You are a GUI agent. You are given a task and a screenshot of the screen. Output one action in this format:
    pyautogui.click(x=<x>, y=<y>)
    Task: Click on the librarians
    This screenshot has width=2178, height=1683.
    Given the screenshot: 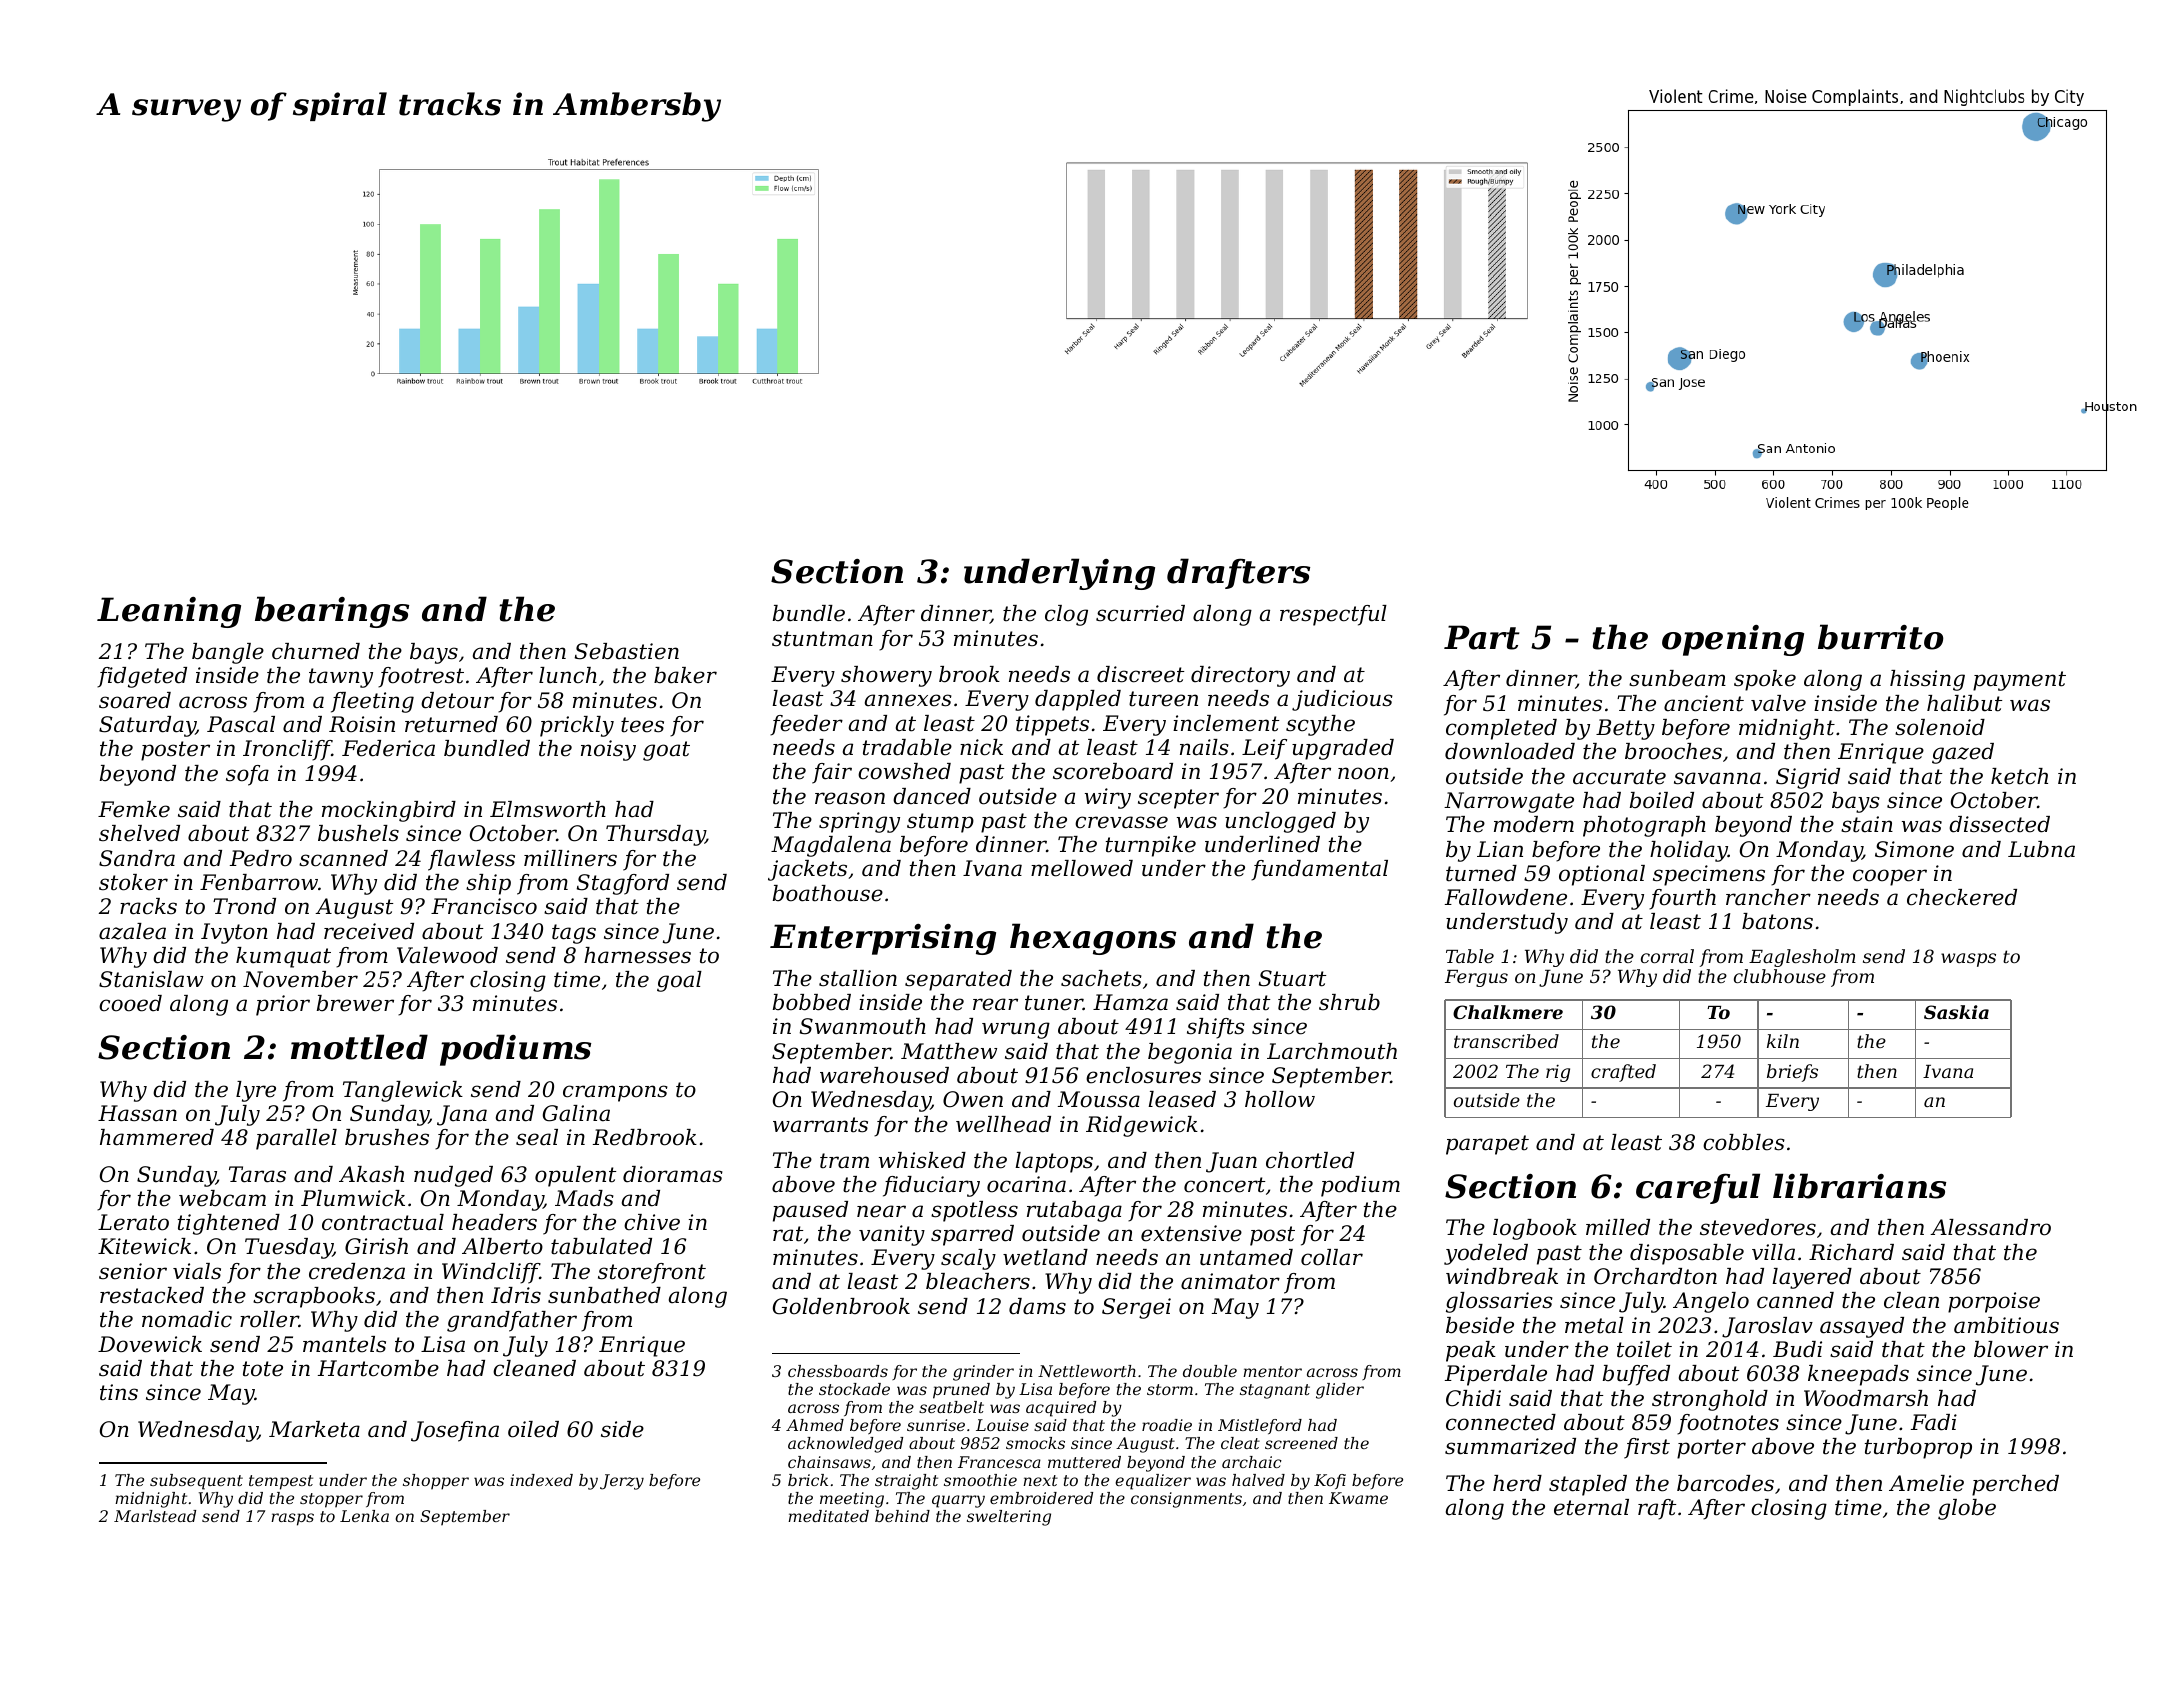 What is the action you would take?
    pyautogui.click(x=1859, y=1186)
